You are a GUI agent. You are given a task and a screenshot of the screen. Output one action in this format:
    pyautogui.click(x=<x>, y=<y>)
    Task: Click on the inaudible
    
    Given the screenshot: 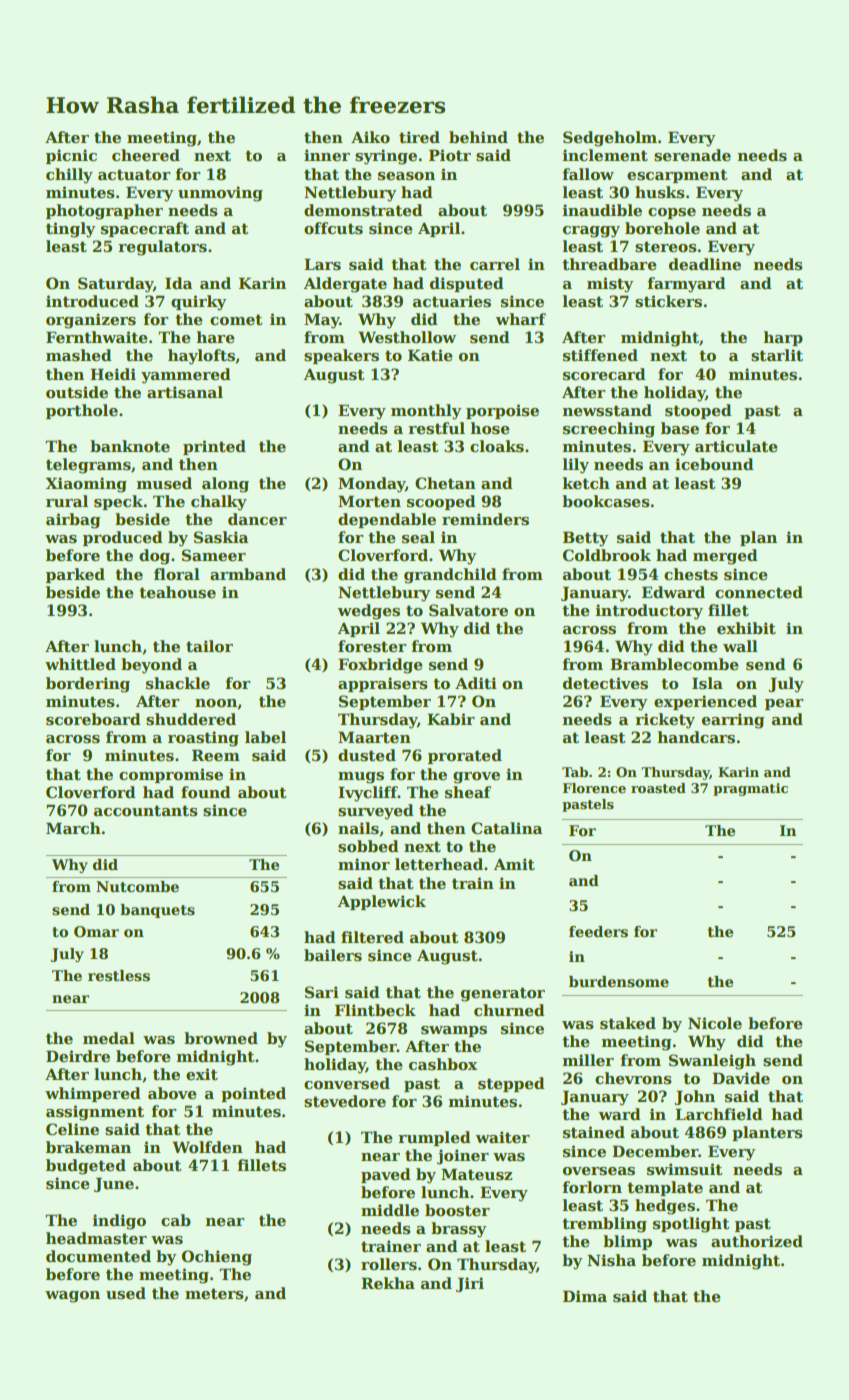 What is the action you would take?
    pyautogui.click(x=602, y=210)
